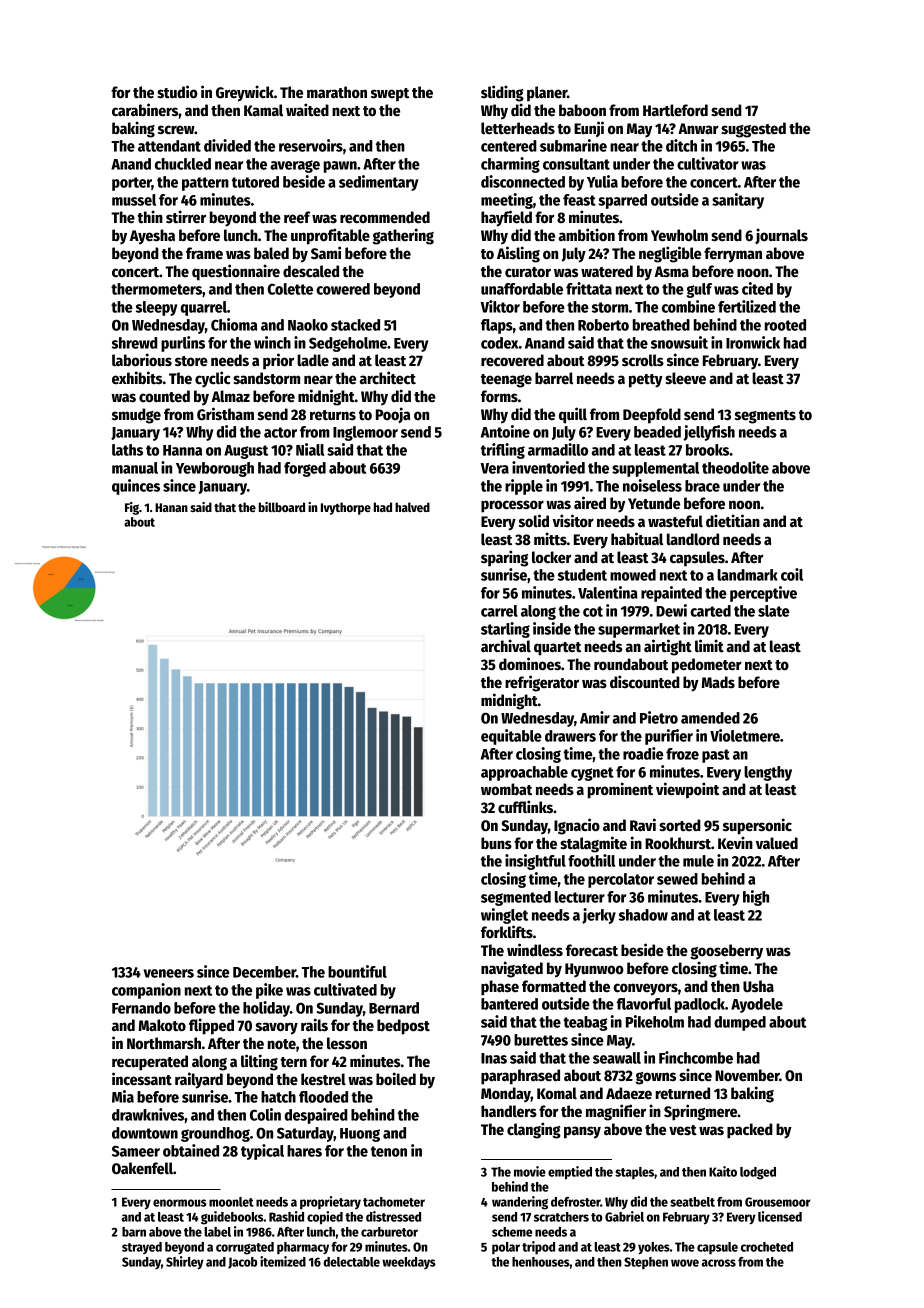  I want to click on Stephen, so click(646, 1263).
